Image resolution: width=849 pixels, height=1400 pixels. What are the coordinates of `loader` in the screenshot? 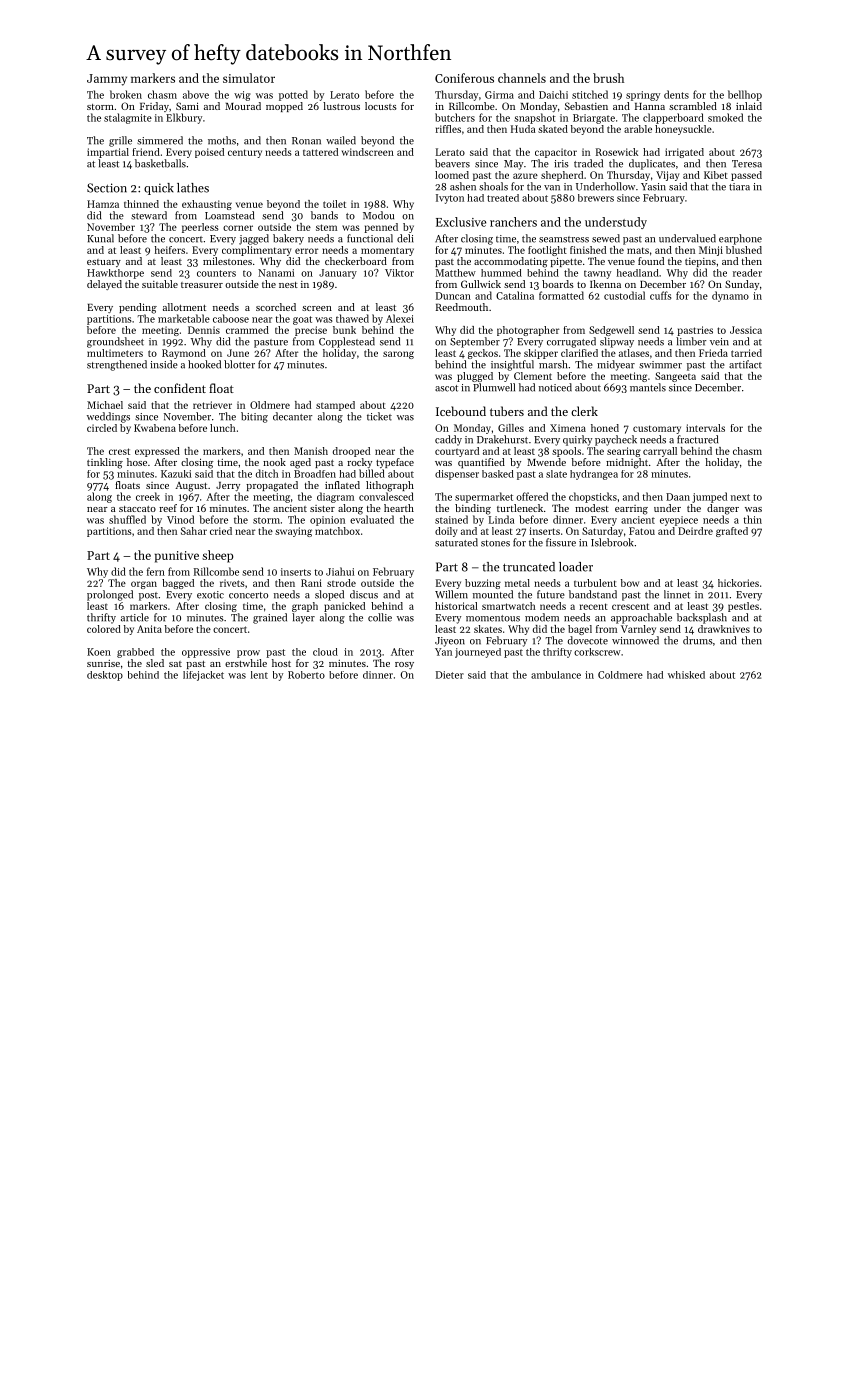 It's located at (576, 567).
